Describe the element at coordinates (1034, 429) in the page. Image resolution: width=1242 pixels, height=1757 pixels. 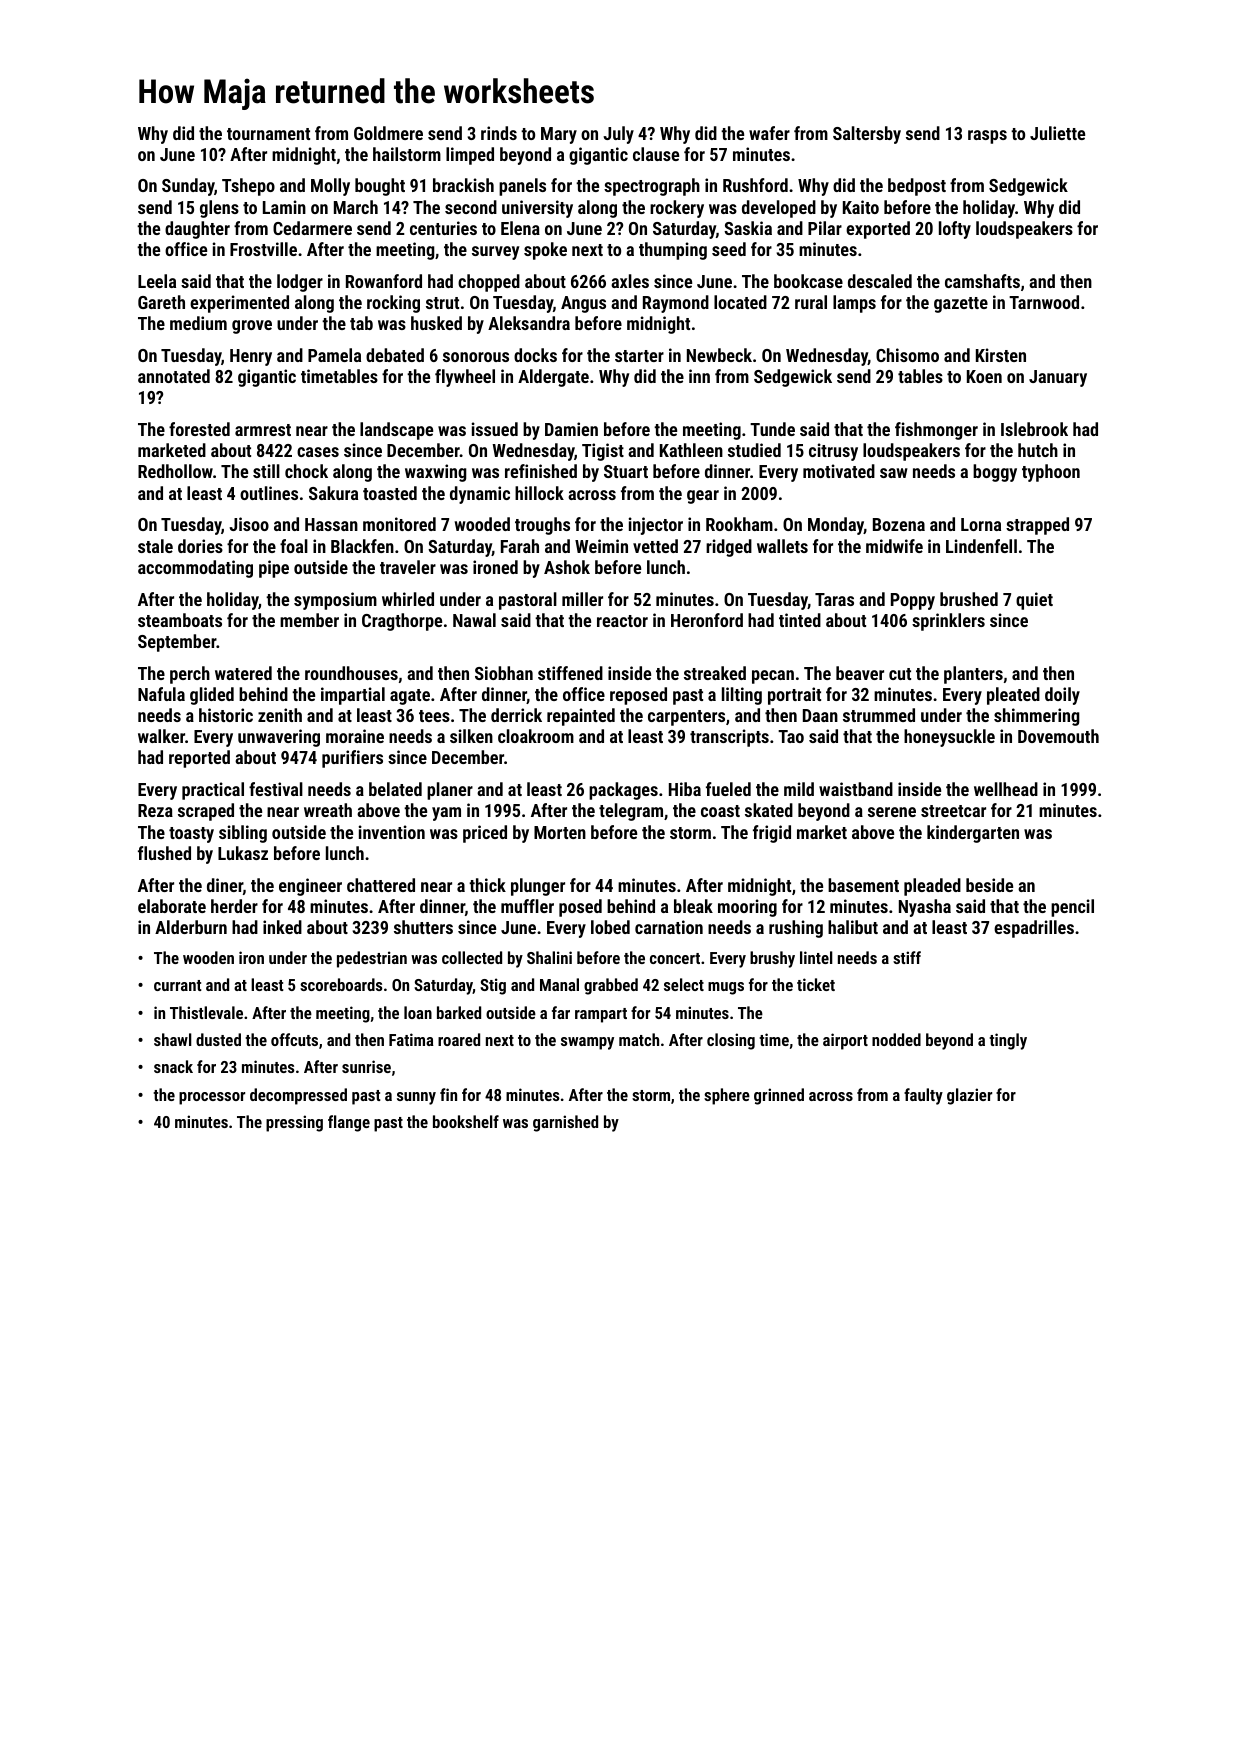
I see `Islebrook` at that location.
